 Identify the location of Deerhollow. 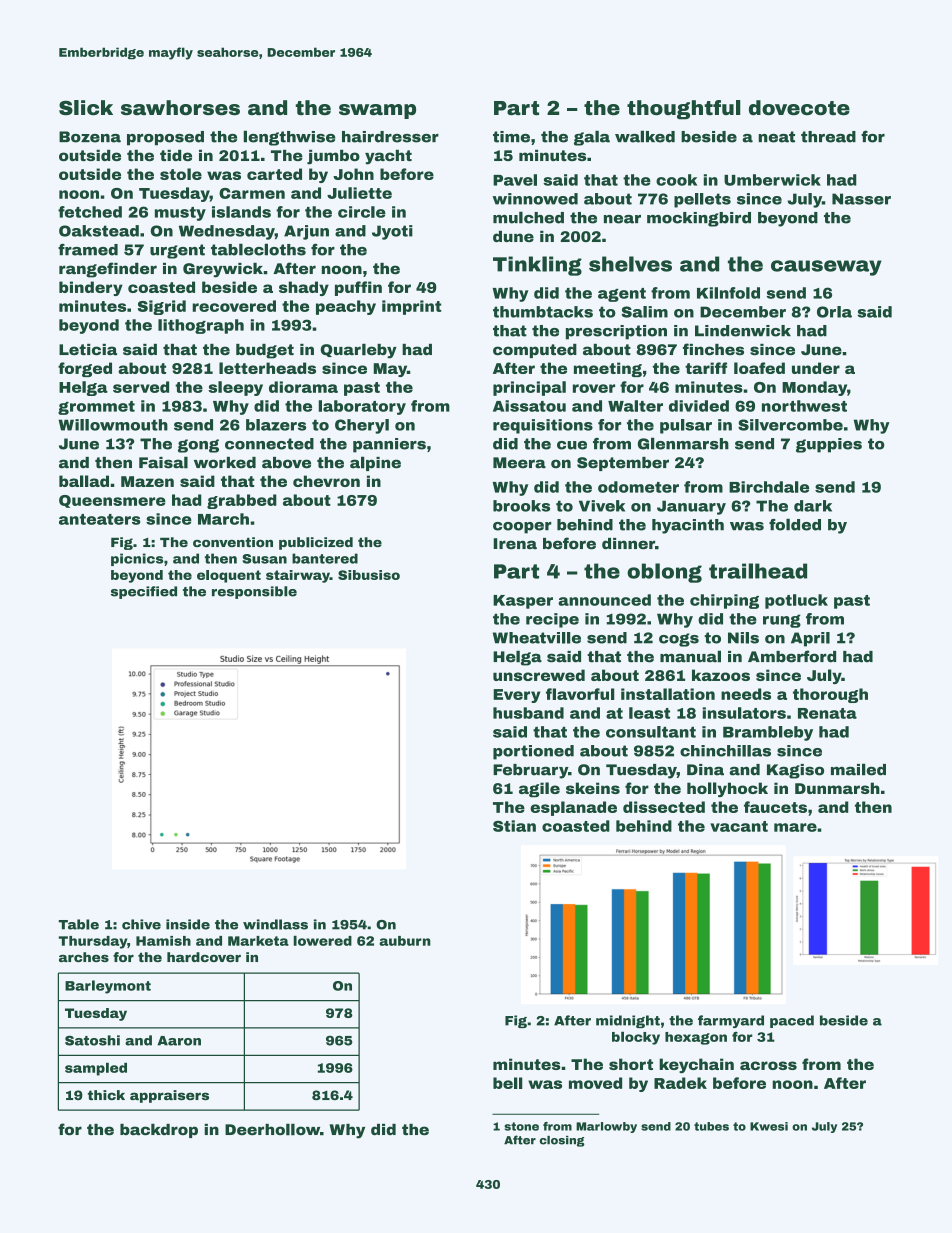
(272, 1129).
